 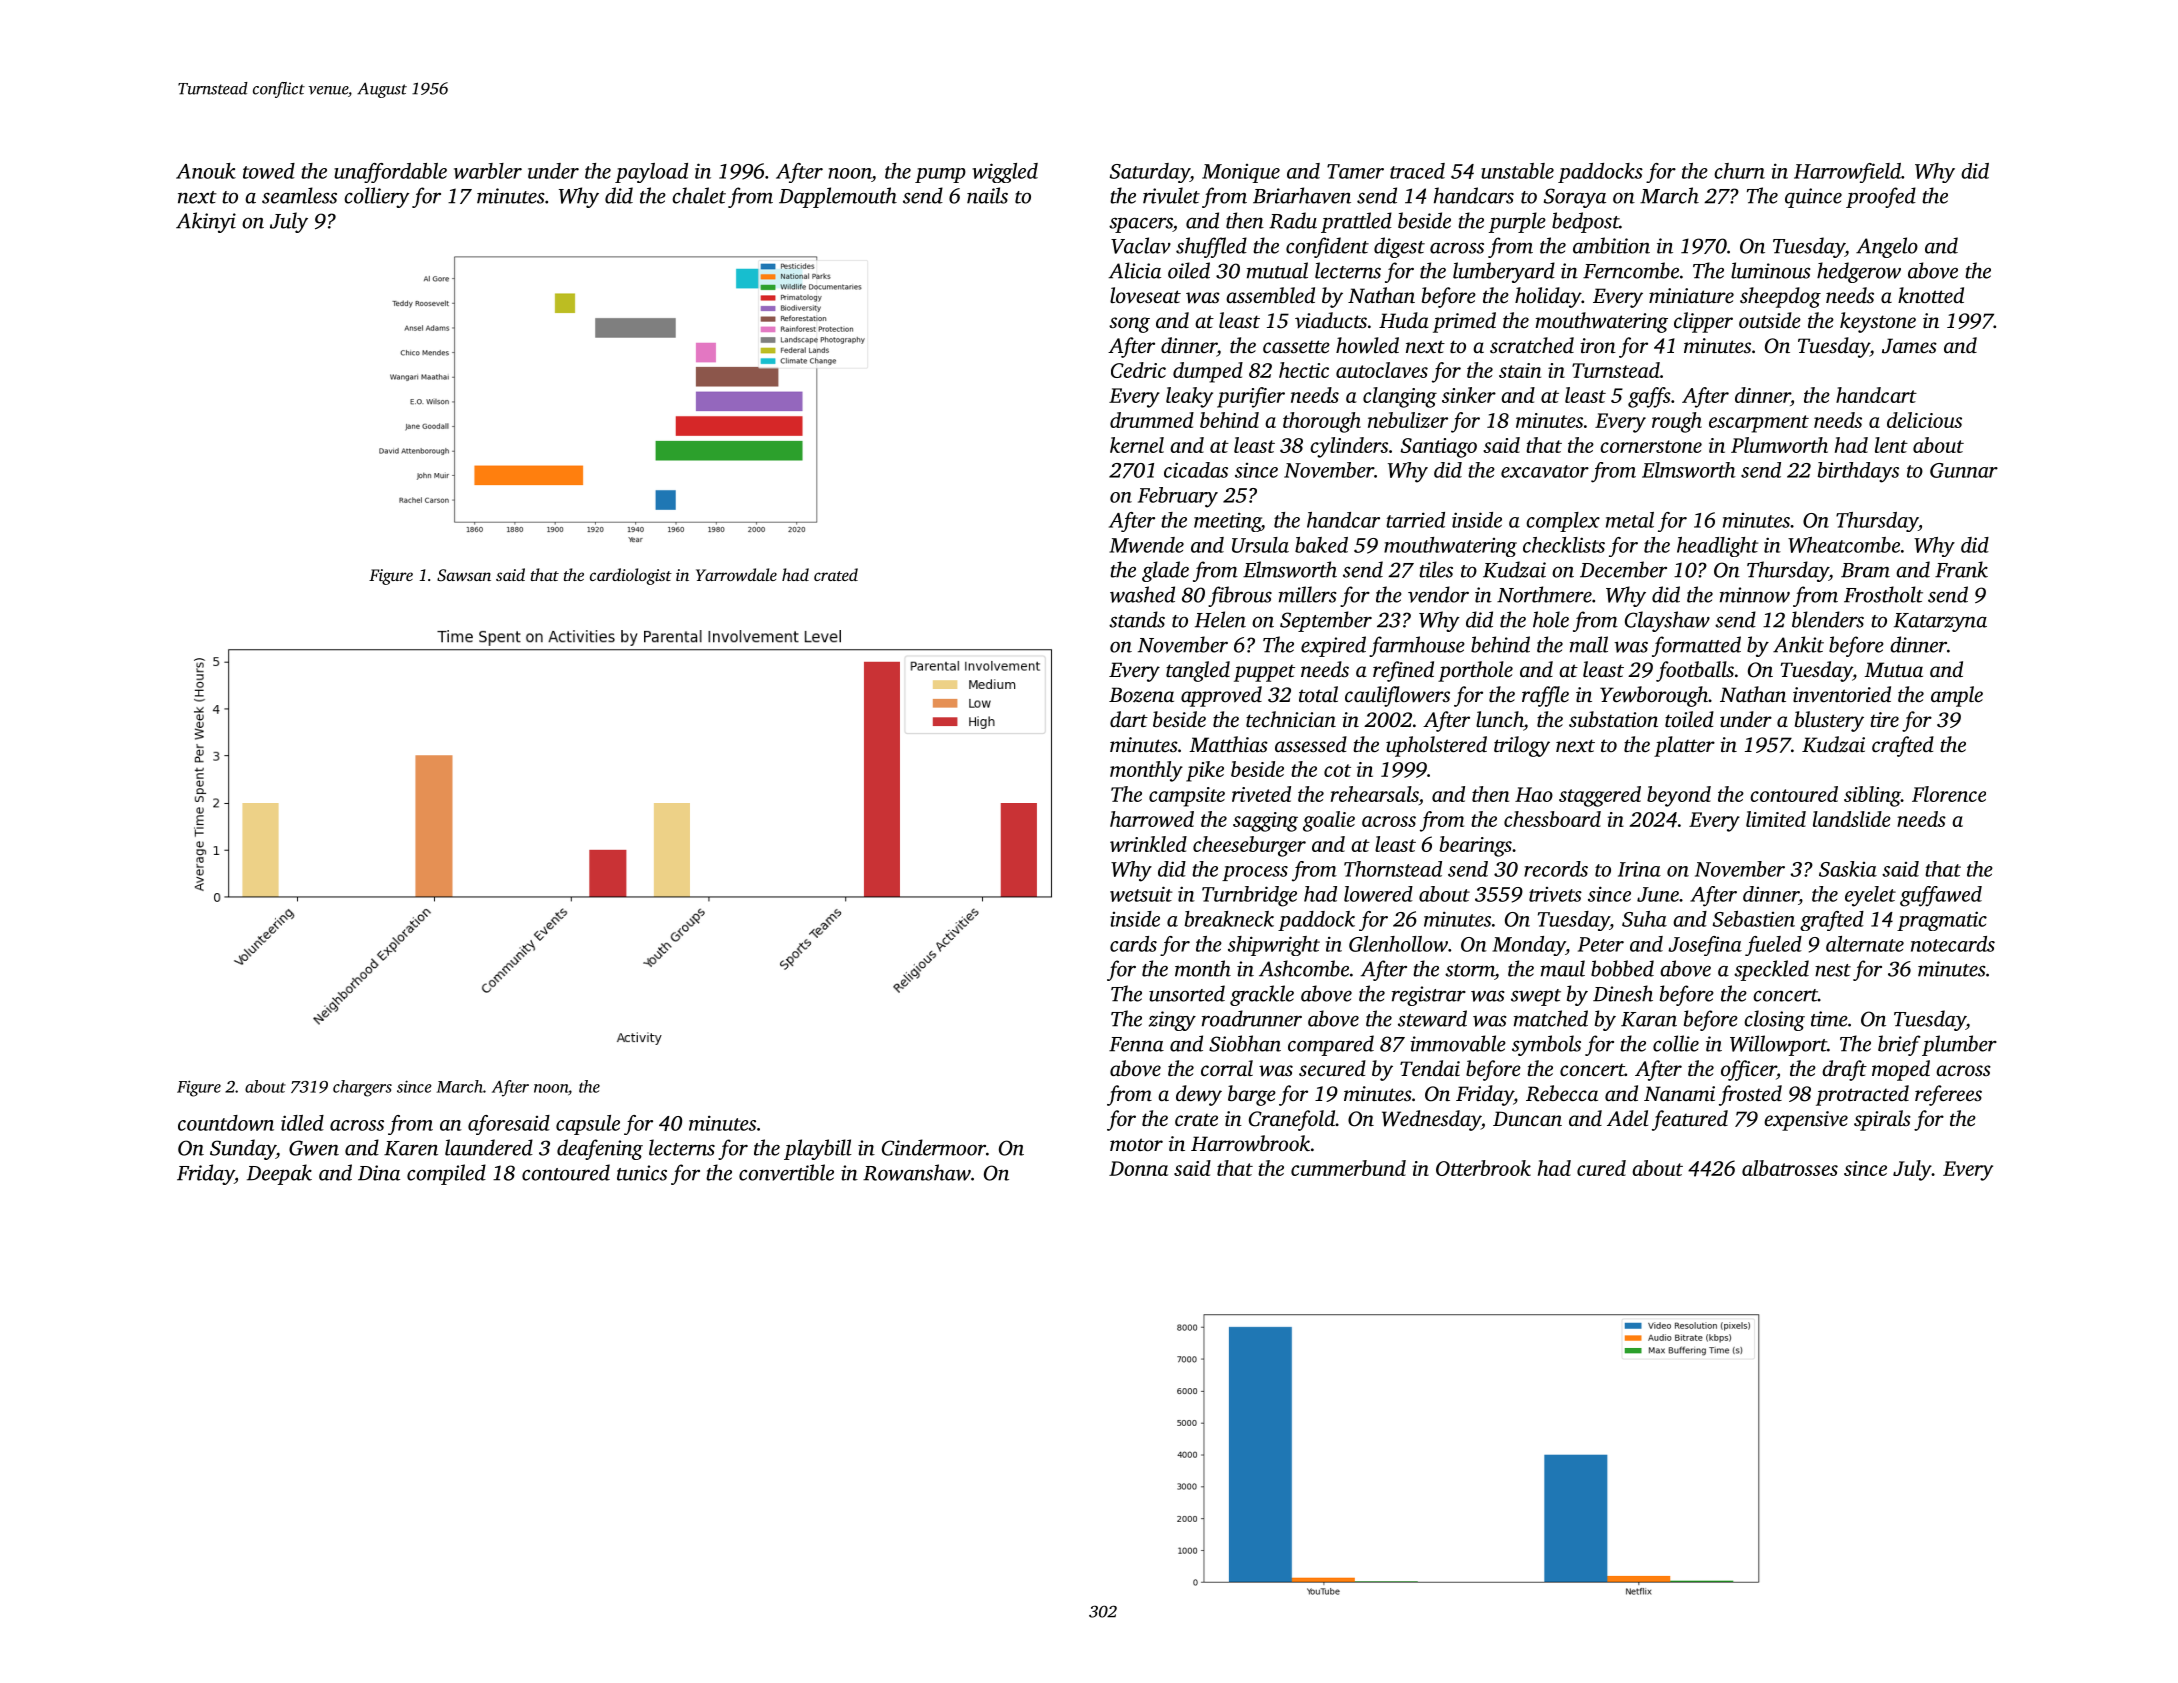 I want to click on Sawsan, so click(x=464, y=575).
